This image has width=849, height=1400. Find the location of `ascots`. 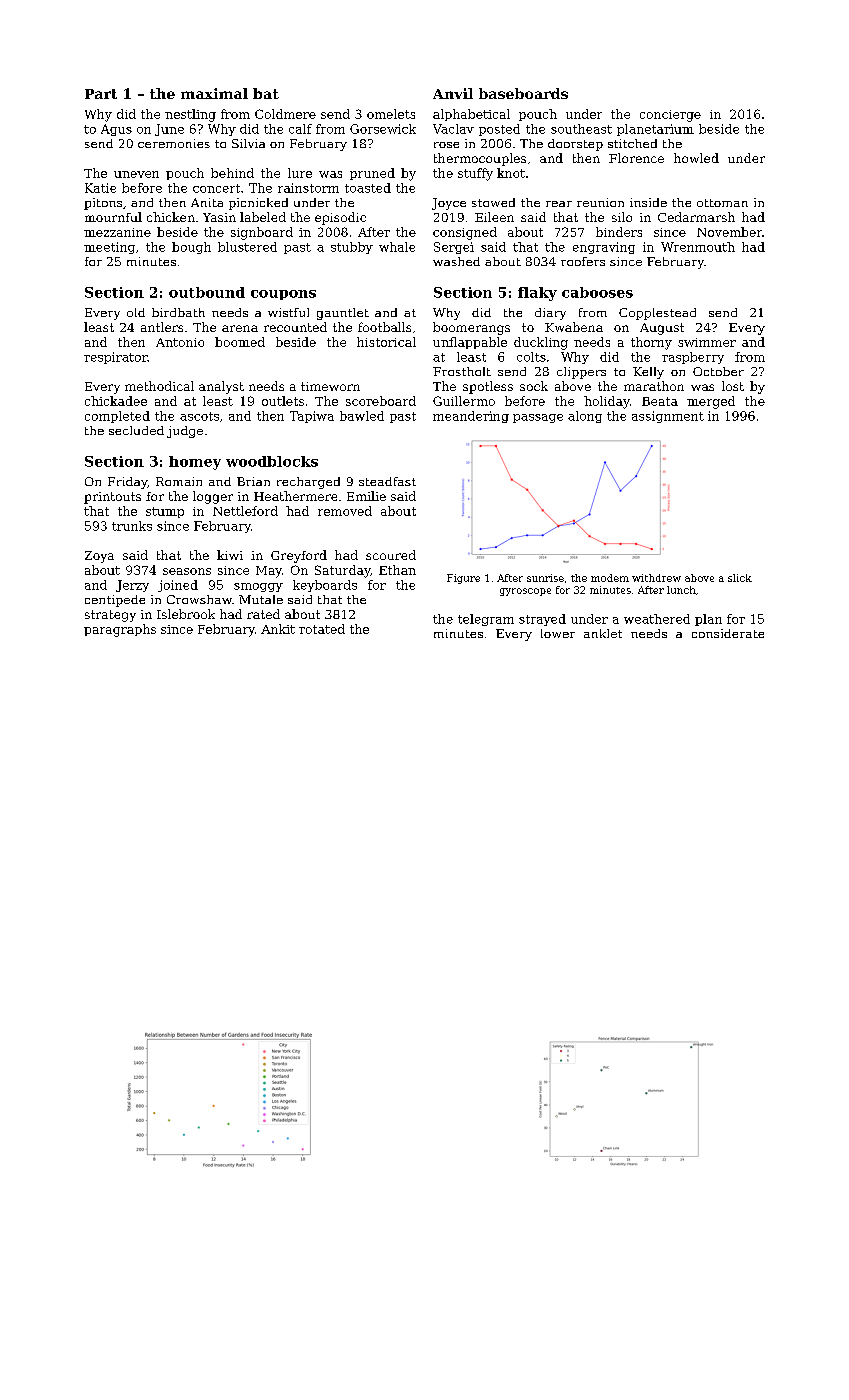

ascots is located at coordinates (199, 416).
